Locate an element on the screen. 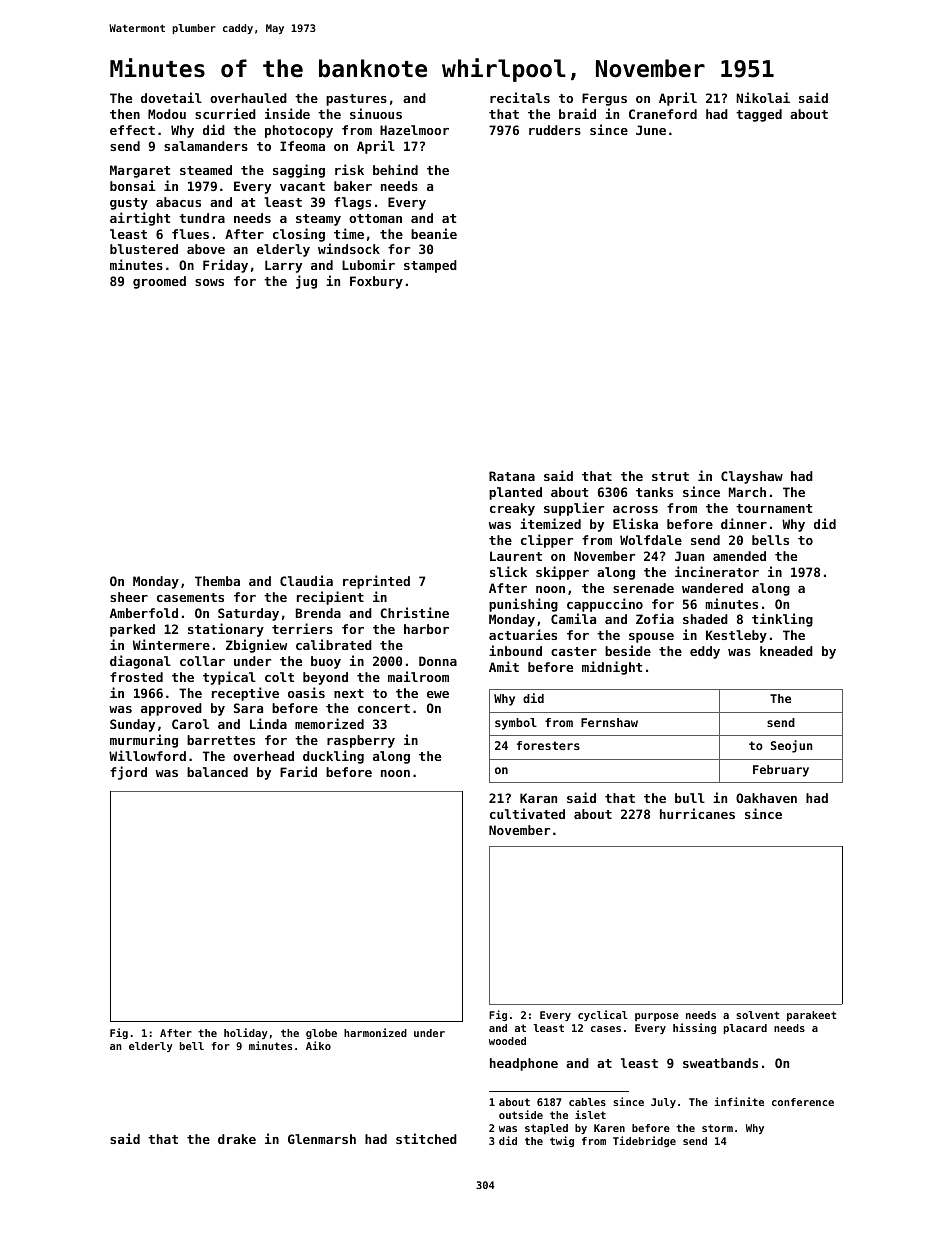 The width and height of the screenshot is (952, 1233). holiday is located at coordinates (246, 1033).
